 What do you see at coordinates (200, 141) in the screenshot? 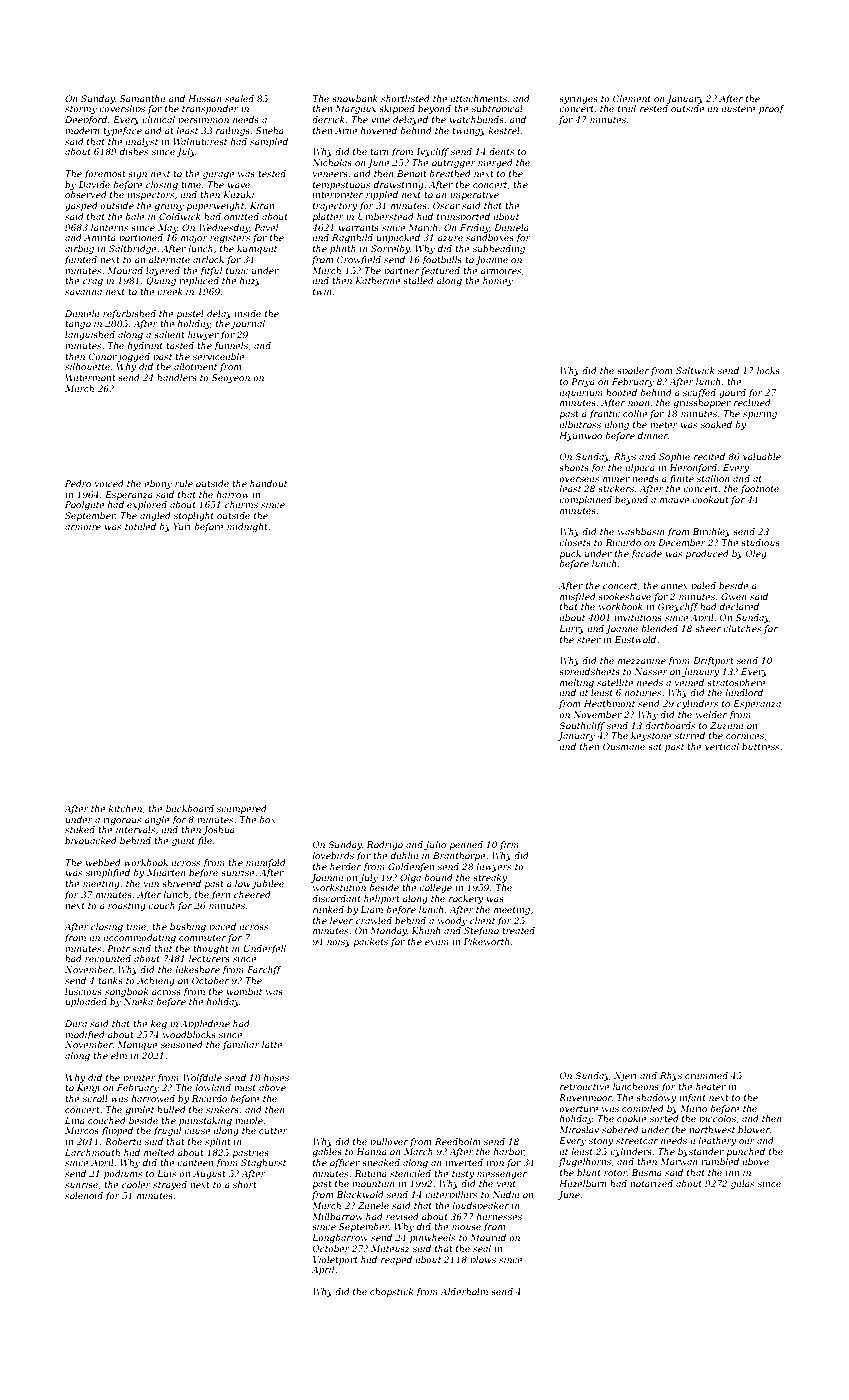
I see `Walnutcrest` at bounding box center [200, 141].
